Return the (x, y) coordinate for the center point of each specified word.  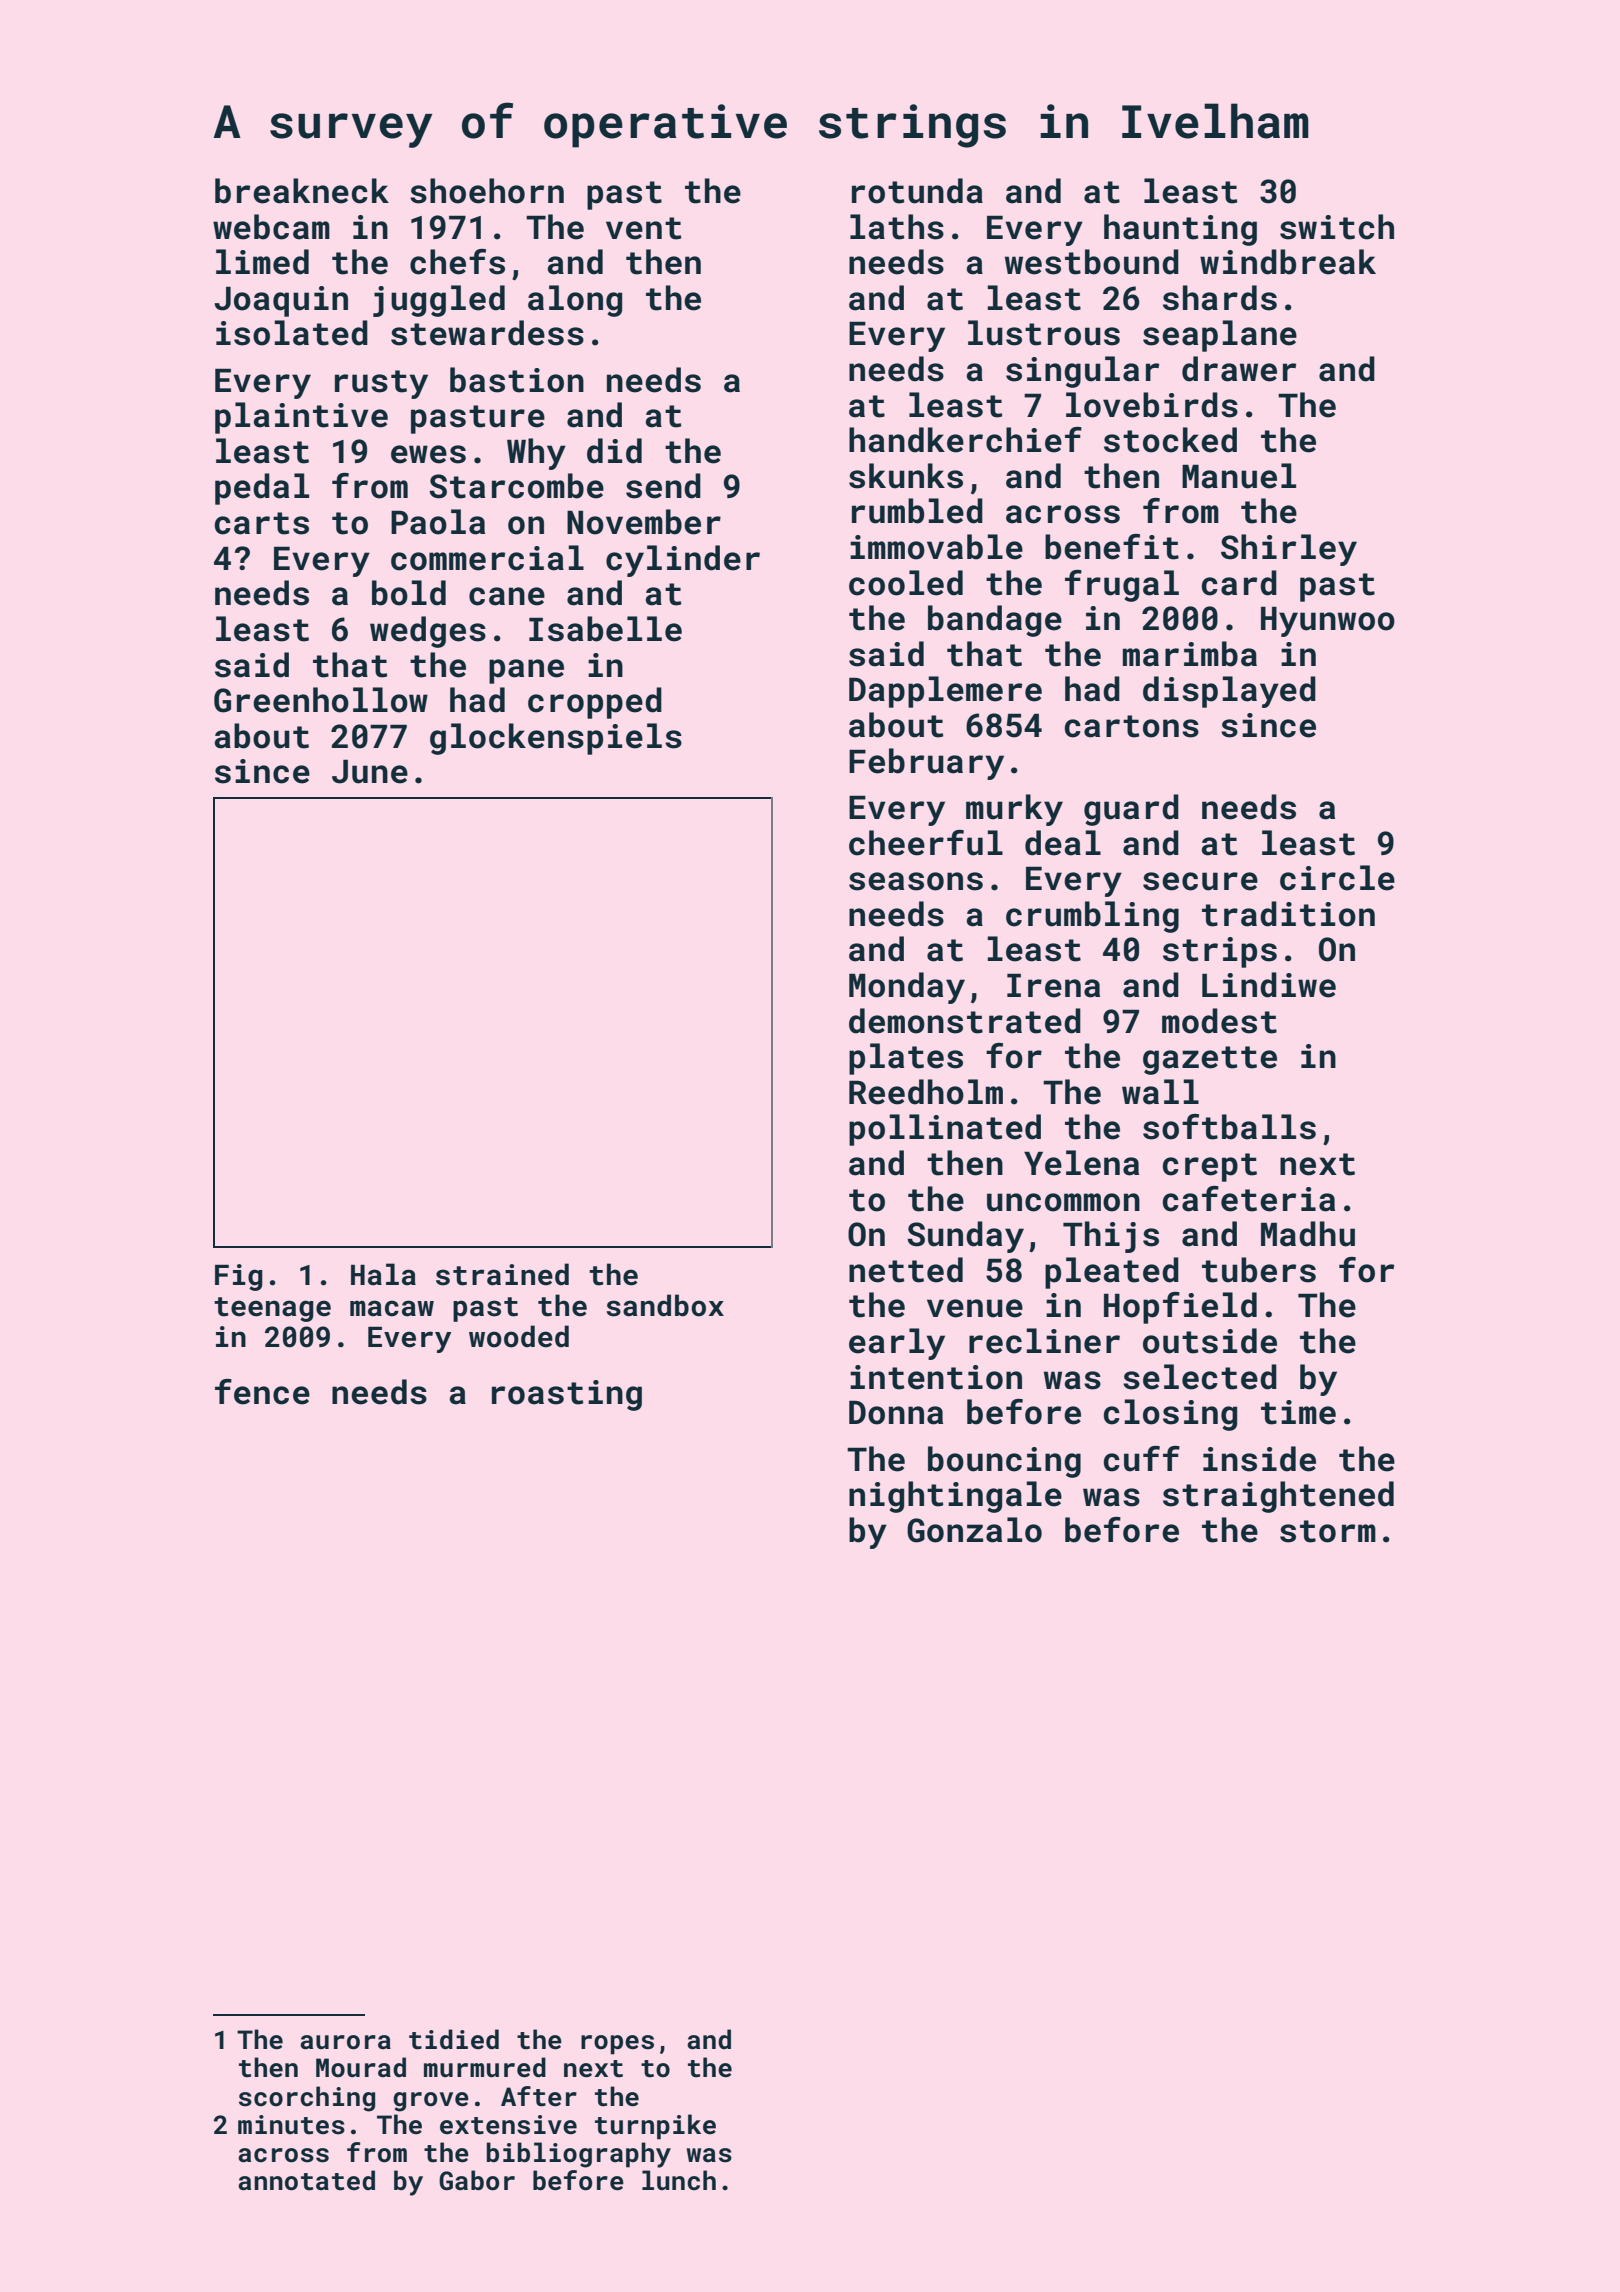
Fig (239, 1277)
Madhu (1308, 1234)
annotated (306, 2180)
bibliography (579, 2155)
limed (262, 262)
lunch (679, 2180)
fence (262, 1392)
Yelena (1081, 1163)
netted (906, 1270)
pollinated (945, 1130)
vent (643, 228)
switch (1337, 227)
